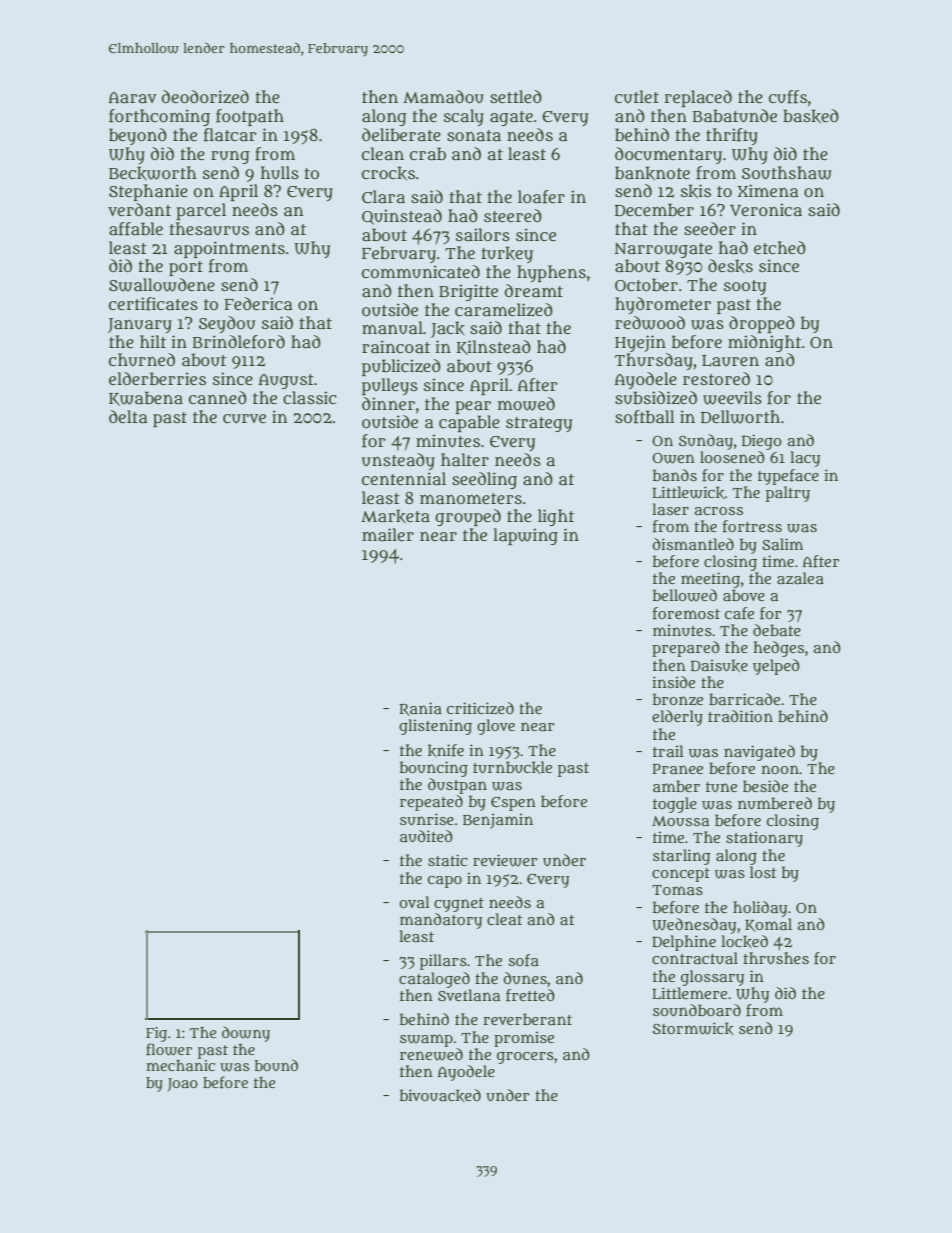 The height and width of the screenshot is (1233, 952). Describe the element at coordinates (258, 304) in the screenshot. I see `Federica` at that location.
